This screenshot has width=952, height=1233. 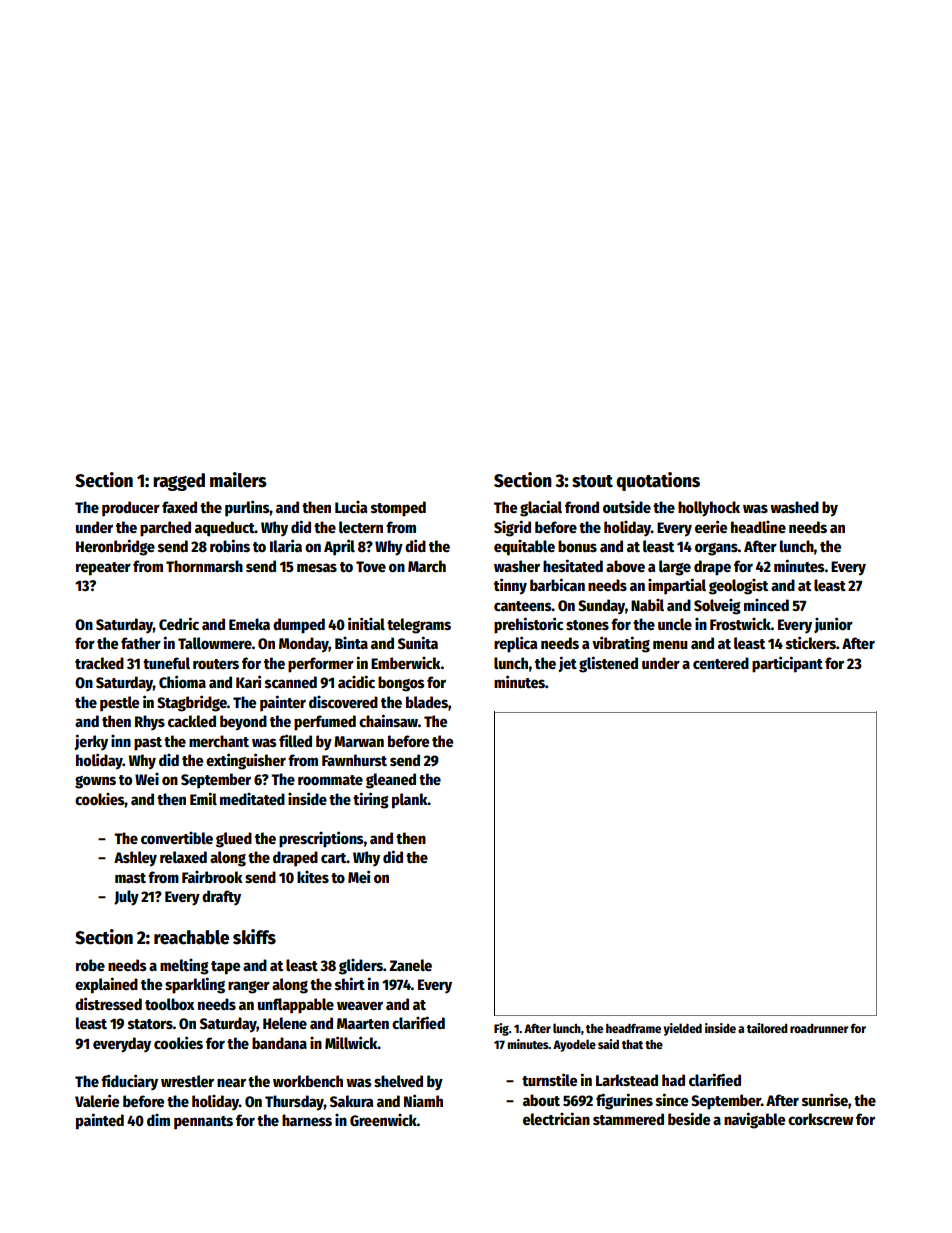 What do you see at coordinates (334, 858) in the screenshot?
I see `cart` at bounding box center [334, 858].
